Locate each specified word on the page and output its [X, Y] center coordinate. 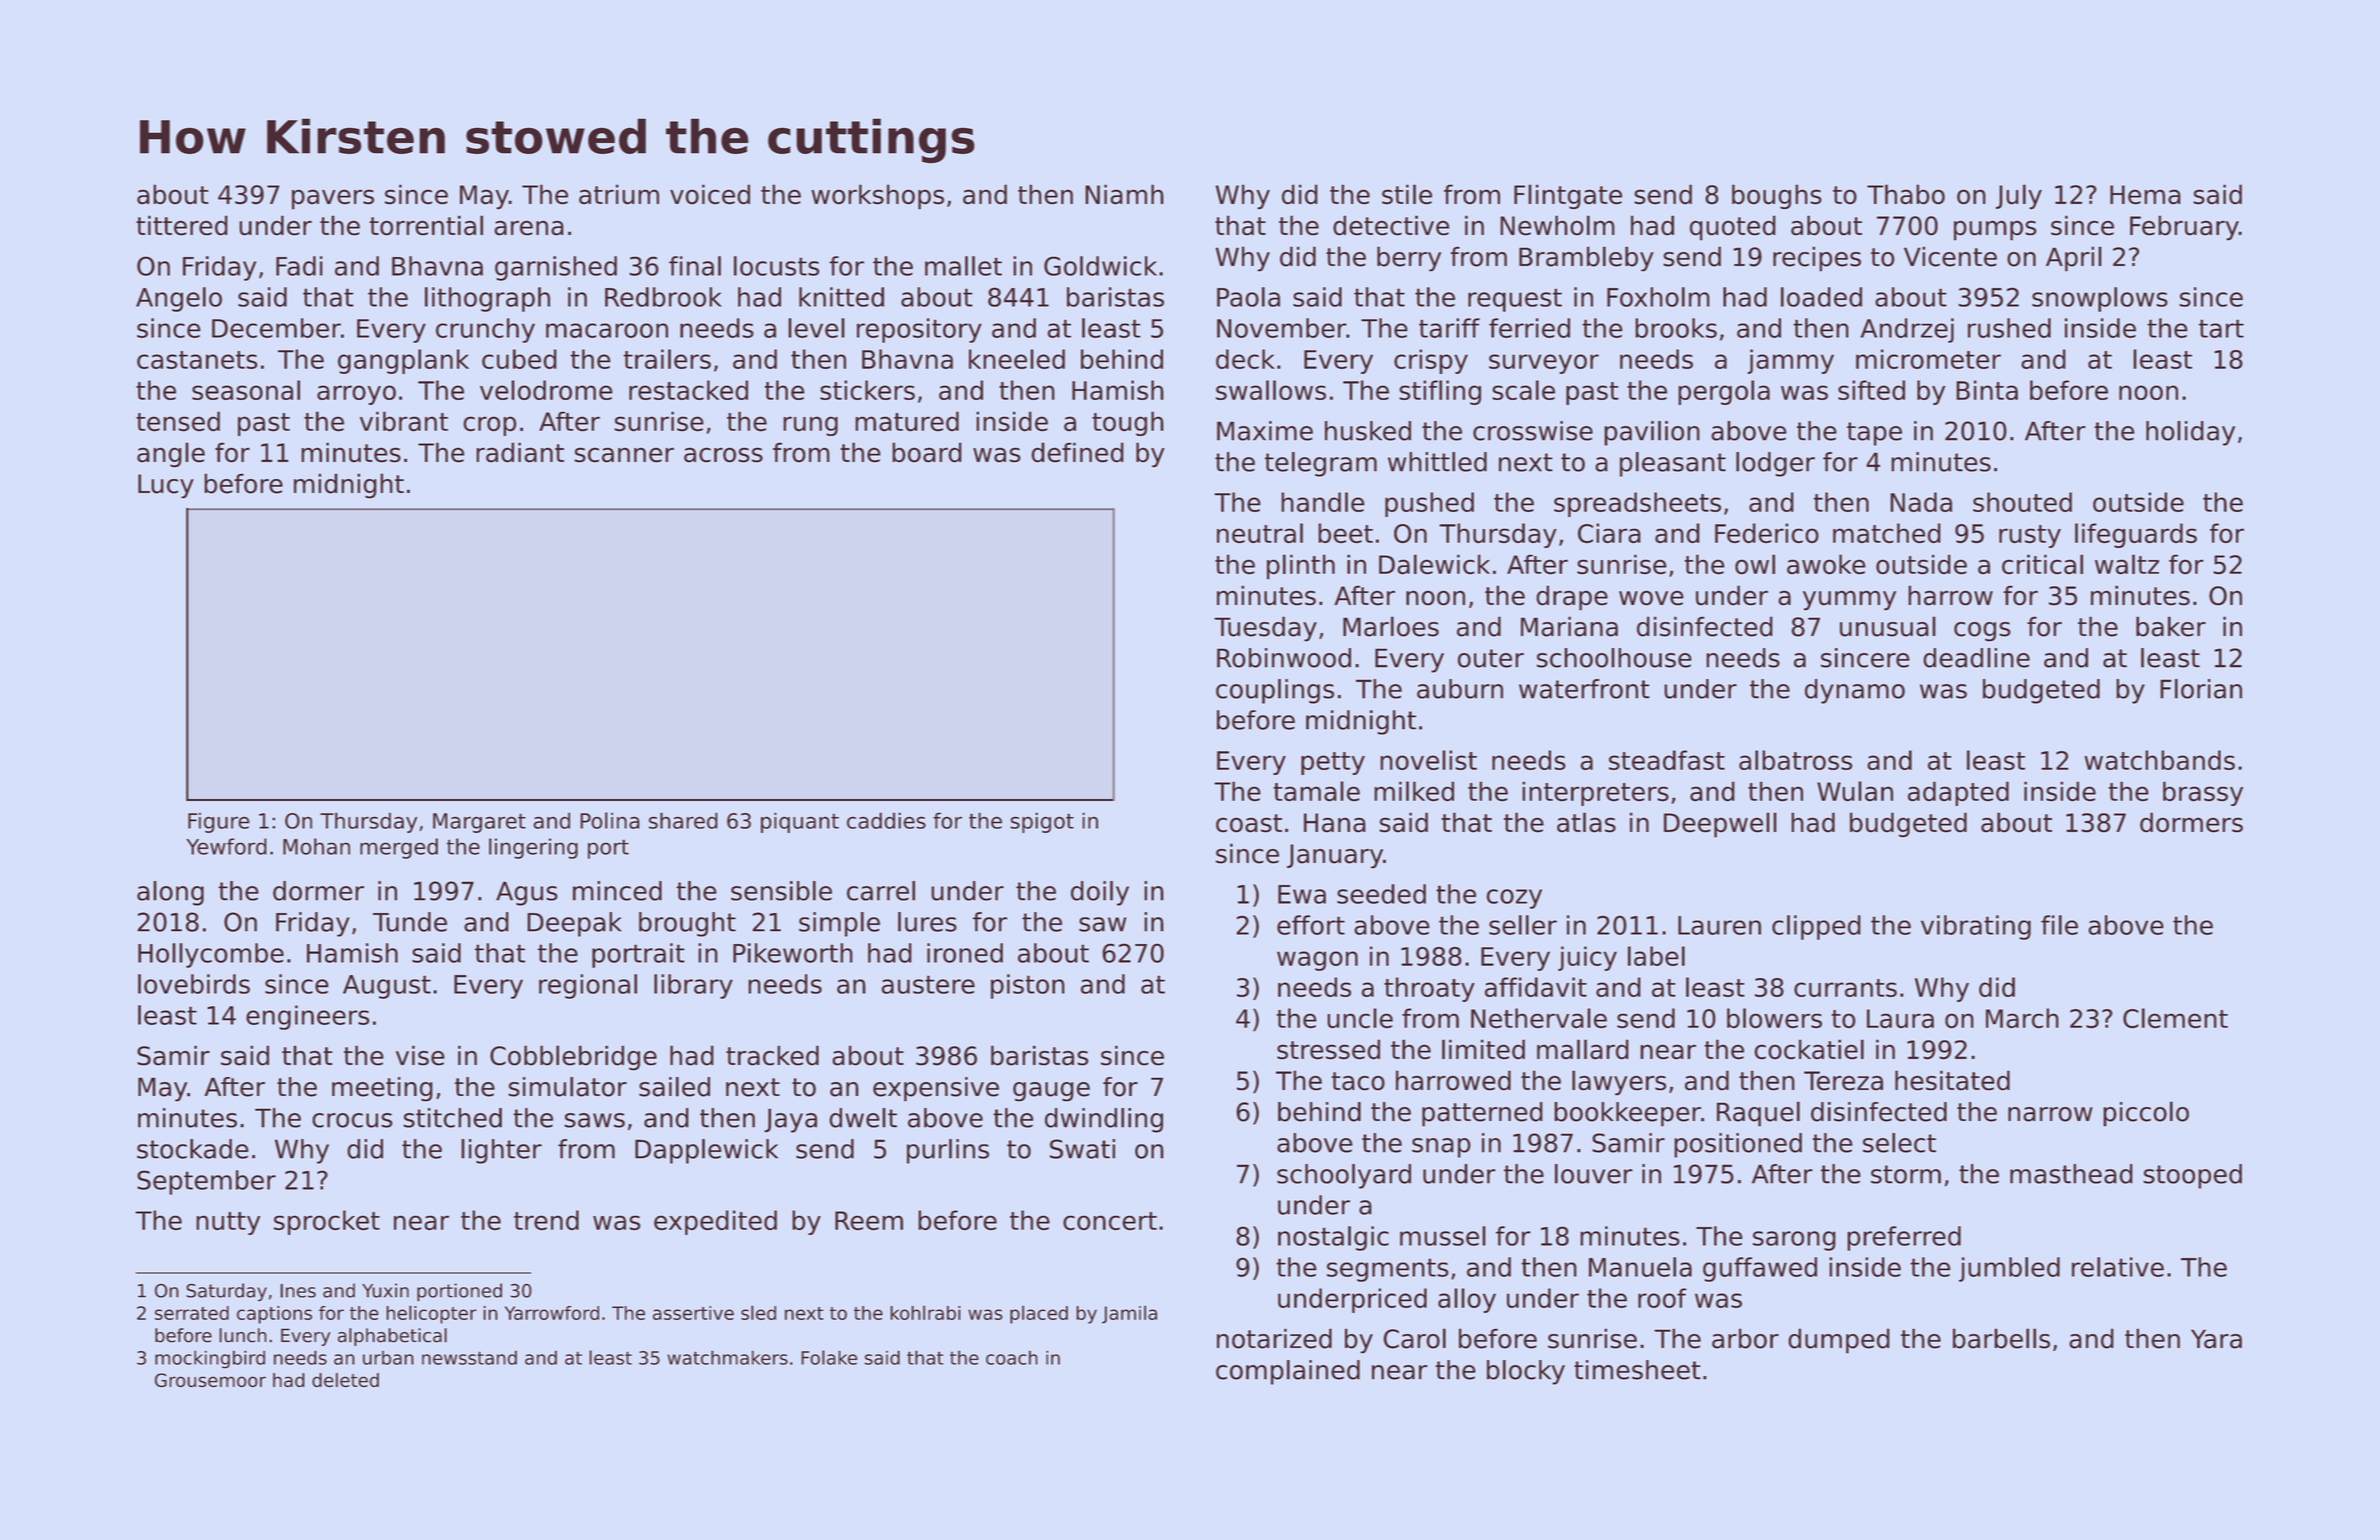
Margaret [479, 823]
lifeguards [2136, 535]
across [723, 455]
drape [1572, 598]
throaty [1429, 989]
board [927, 452]
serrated [192, 1313]
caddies [886, 820]
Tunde [410, 922]
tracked [772, 1055]
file [2059, 925]
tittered [182, 225]
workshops [877, 197]
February [2184, 228]
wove [1651, 598]
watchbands [2159, 760]
